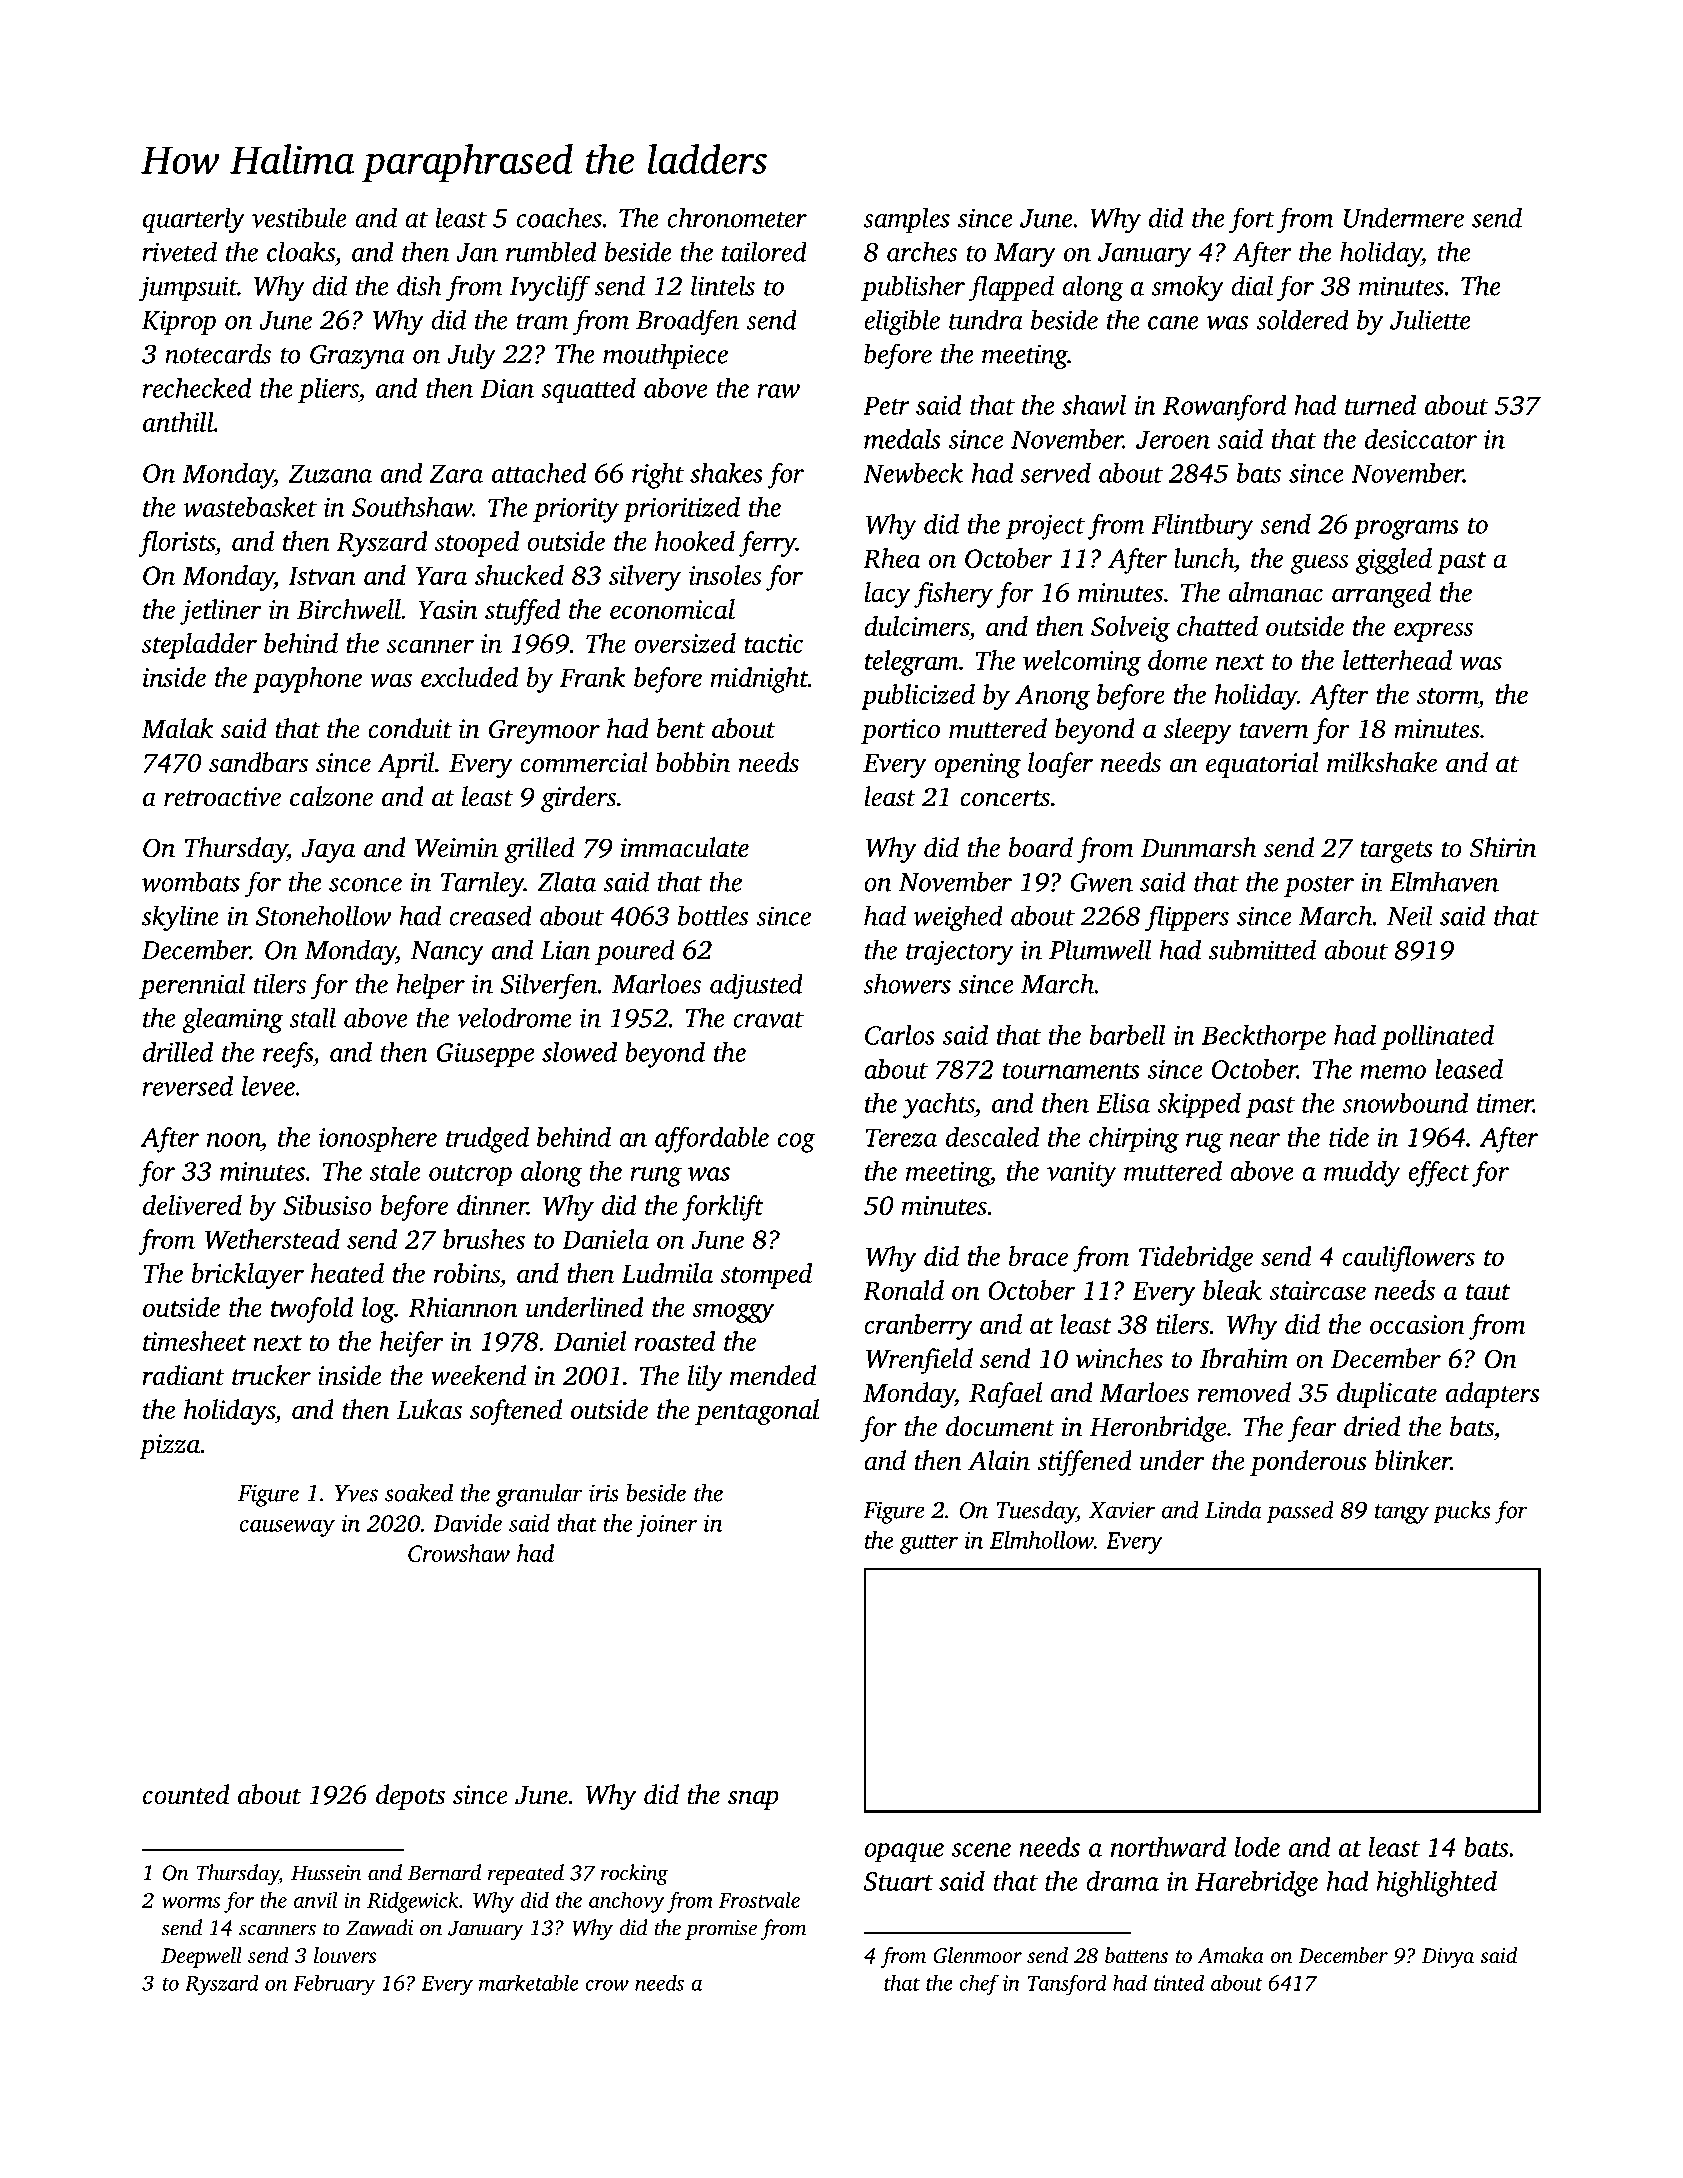  Describe the element at coordinates (1179, 1983) in the screenshot. I see `tinted` at that location.
